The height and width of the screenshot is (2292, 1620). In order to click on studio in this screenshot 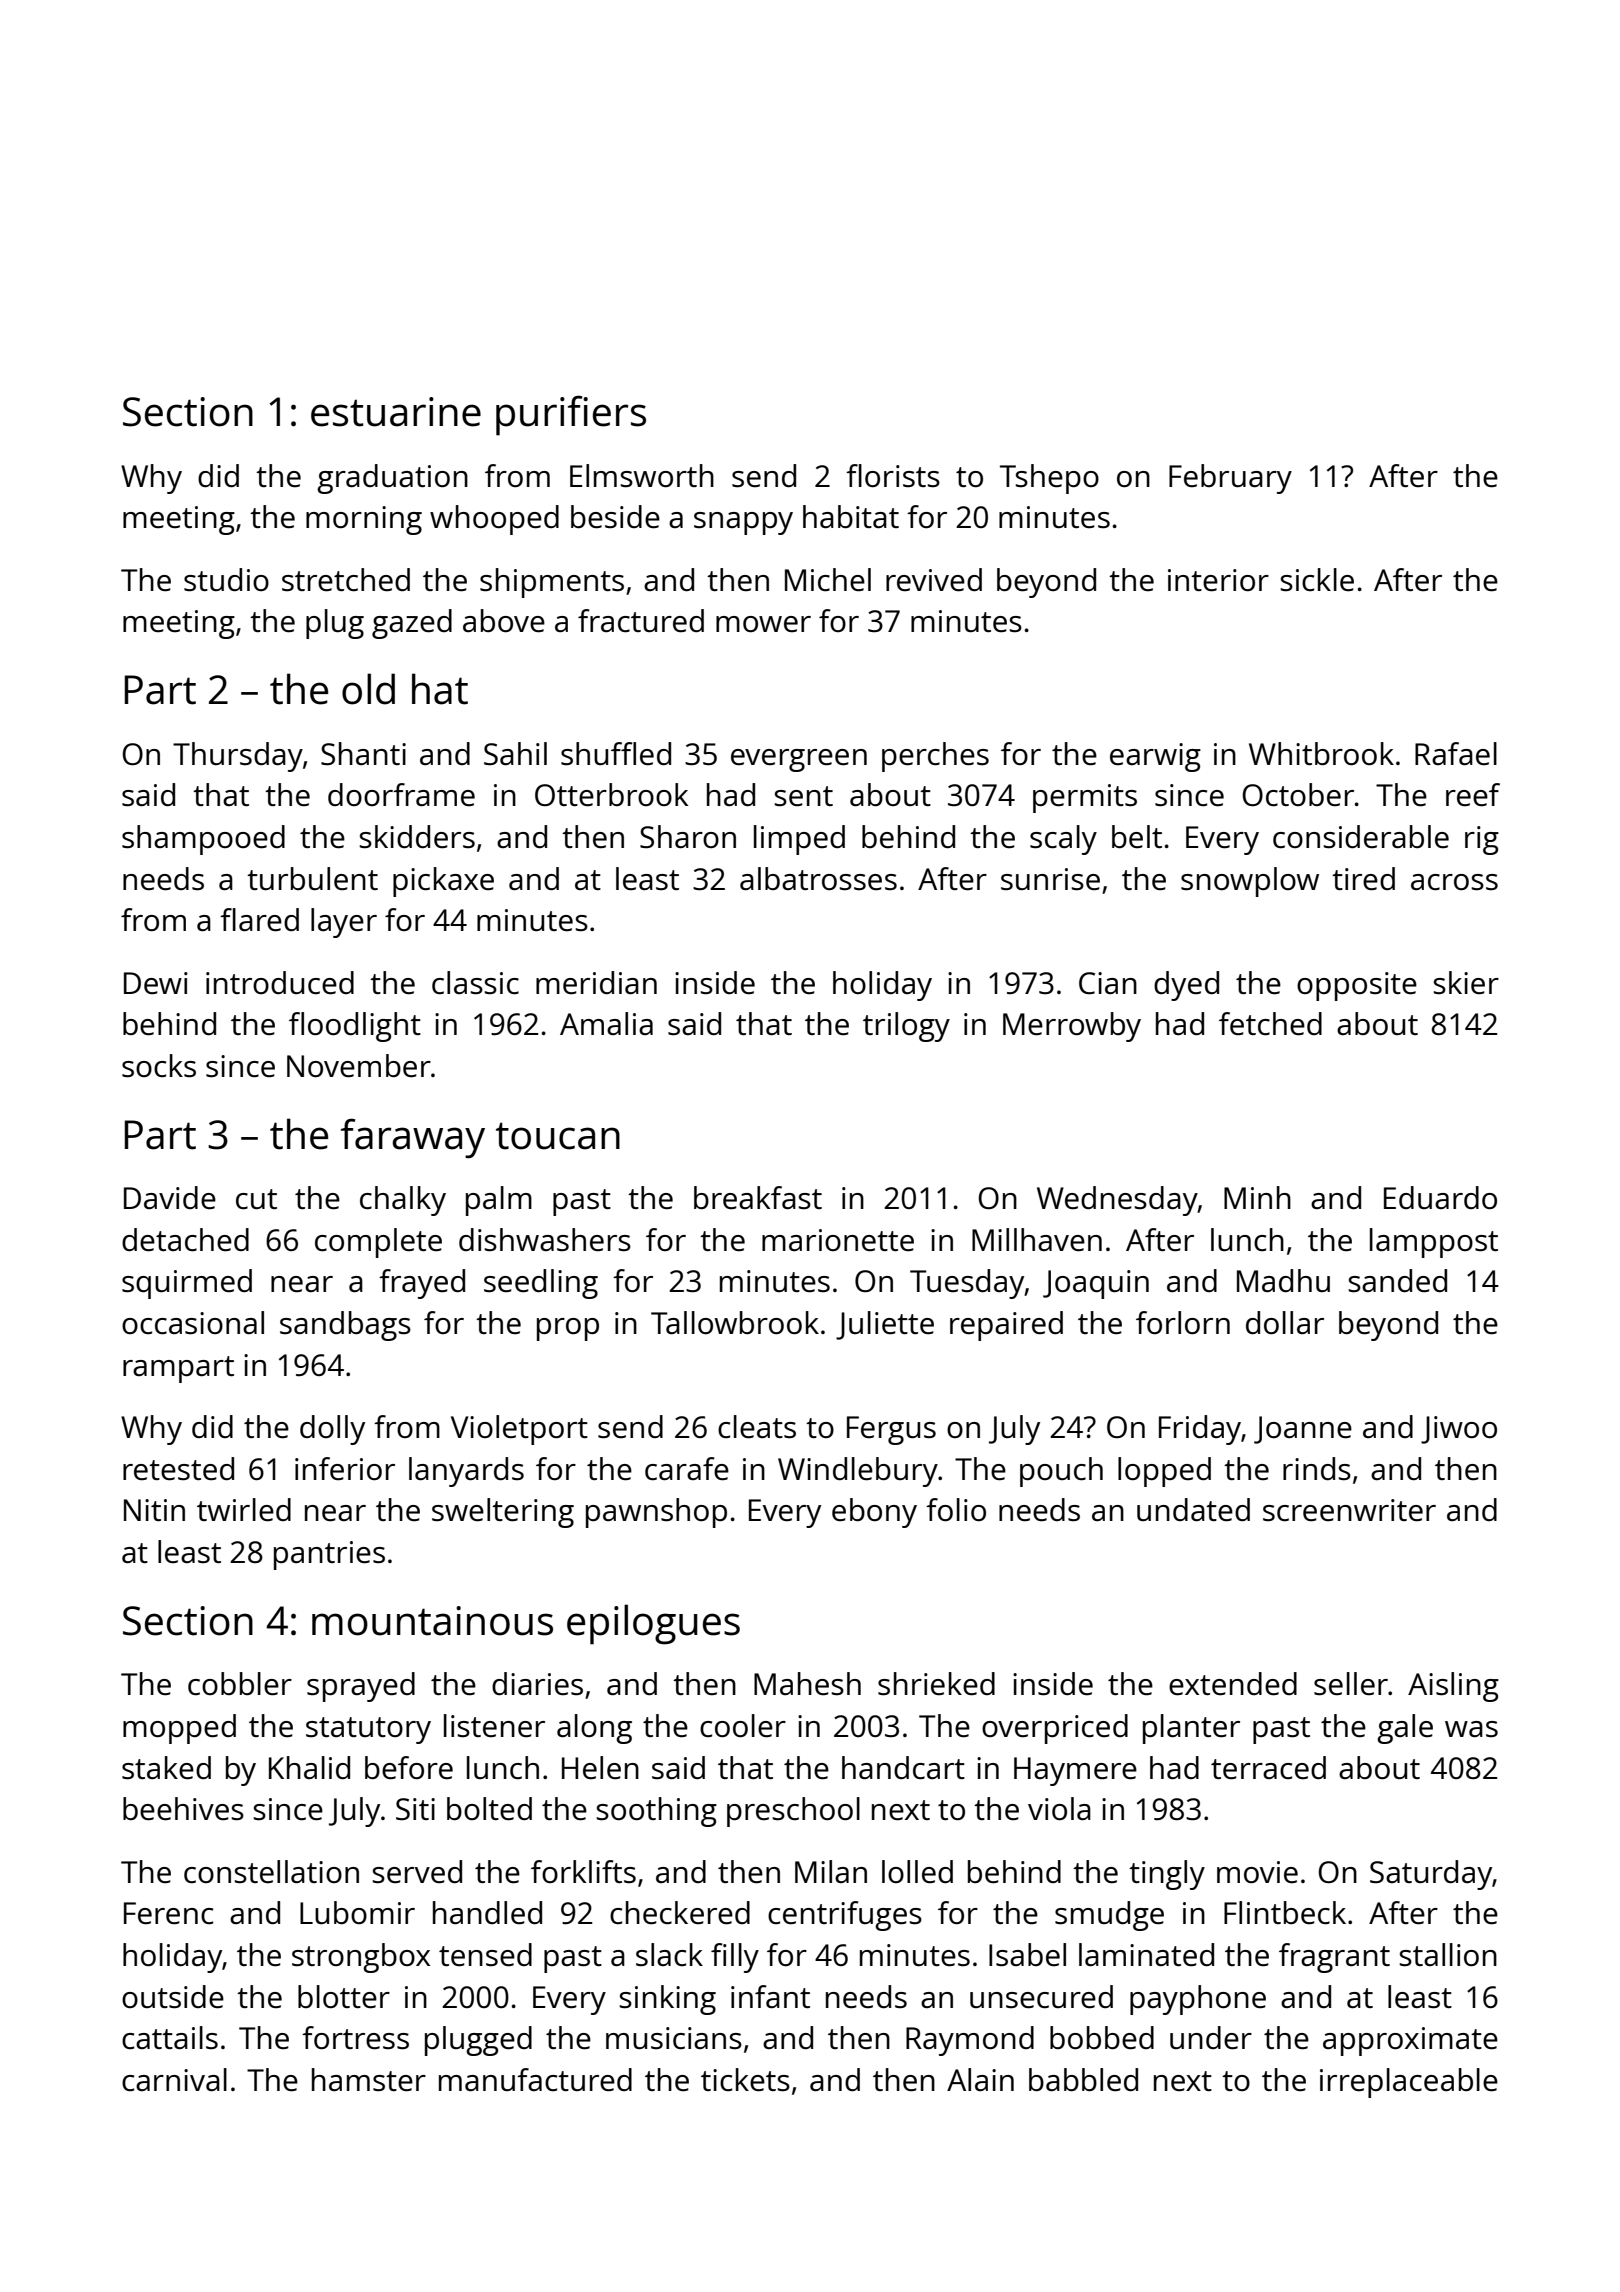, I will do `click(226, 580)`.
